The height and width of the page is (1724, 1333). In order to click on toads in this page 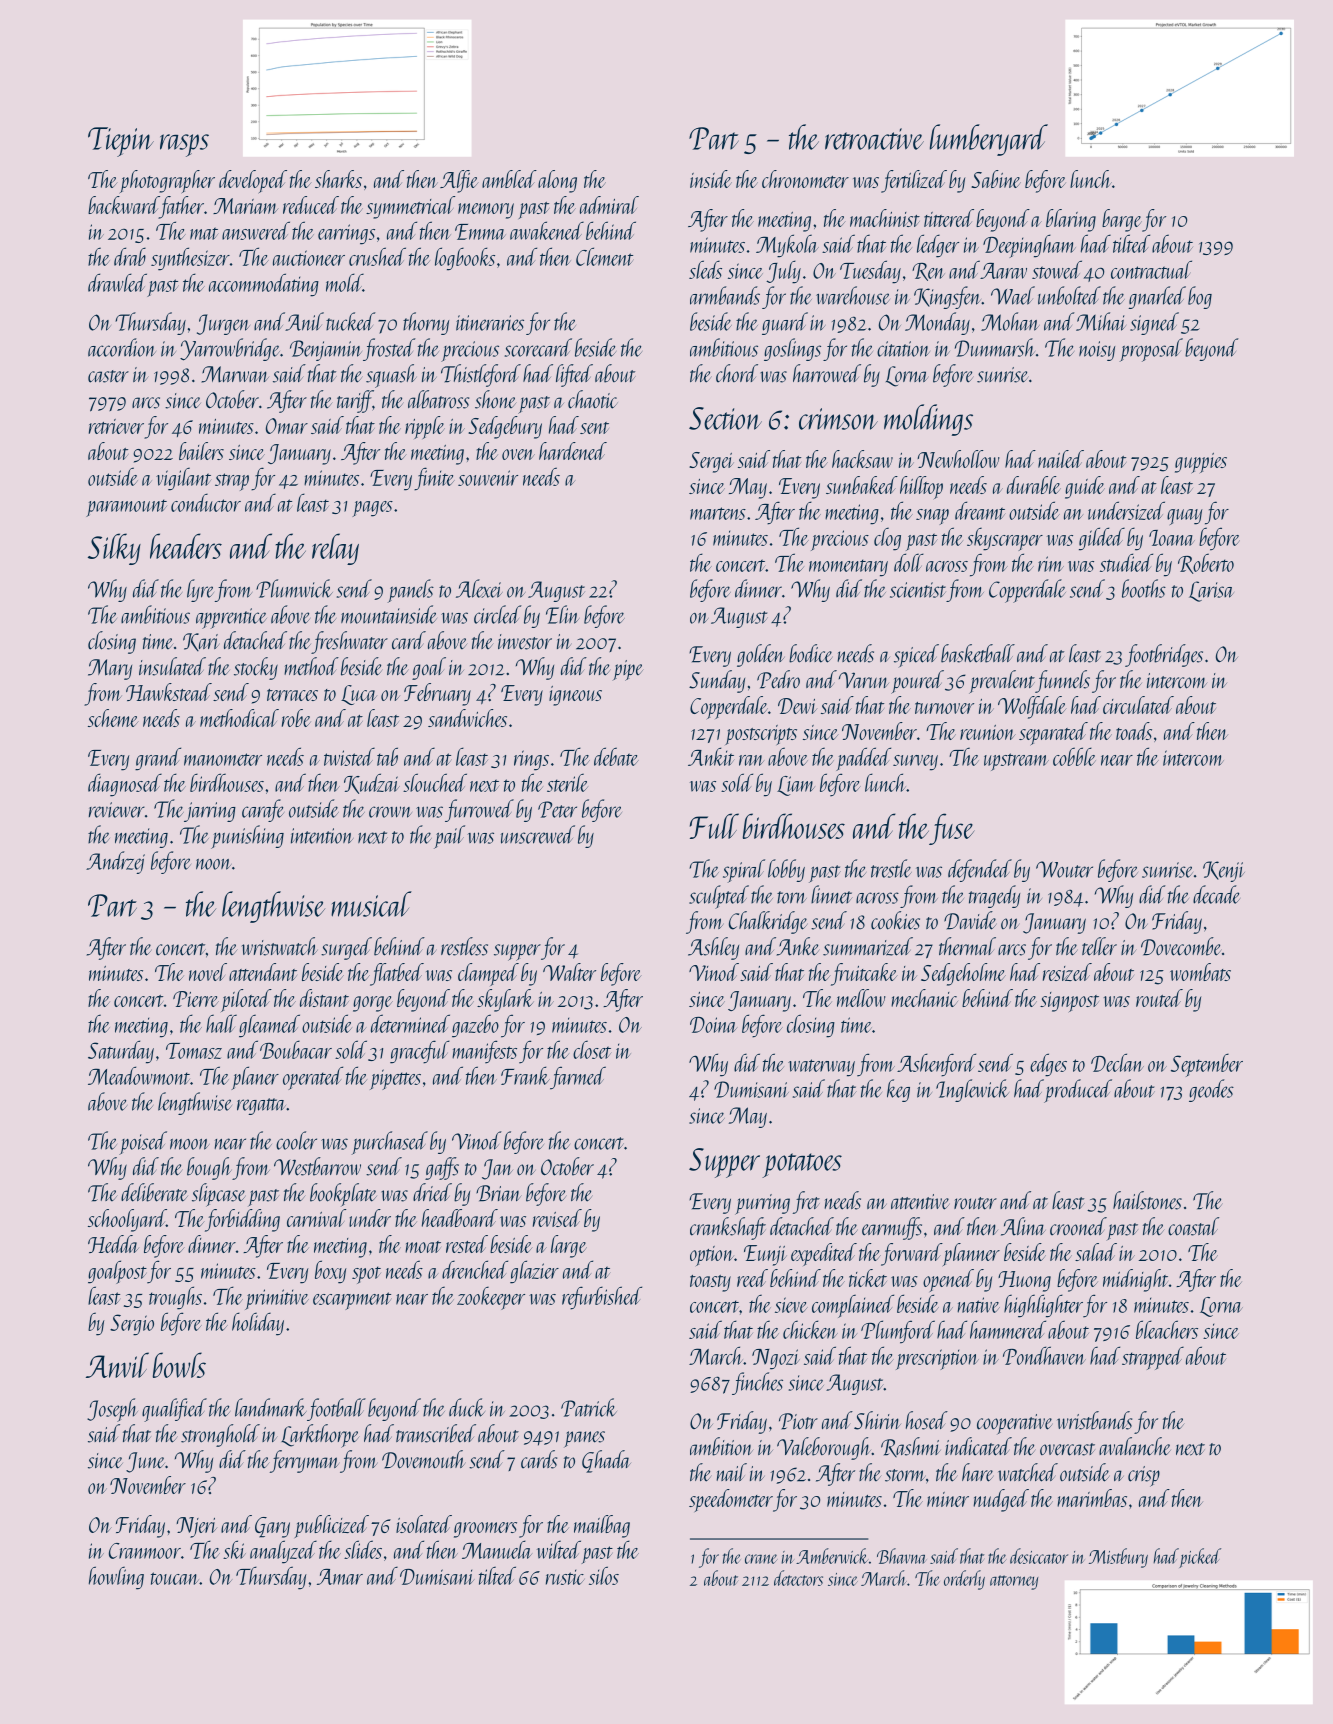, I will do `click(1134, 731)`.
